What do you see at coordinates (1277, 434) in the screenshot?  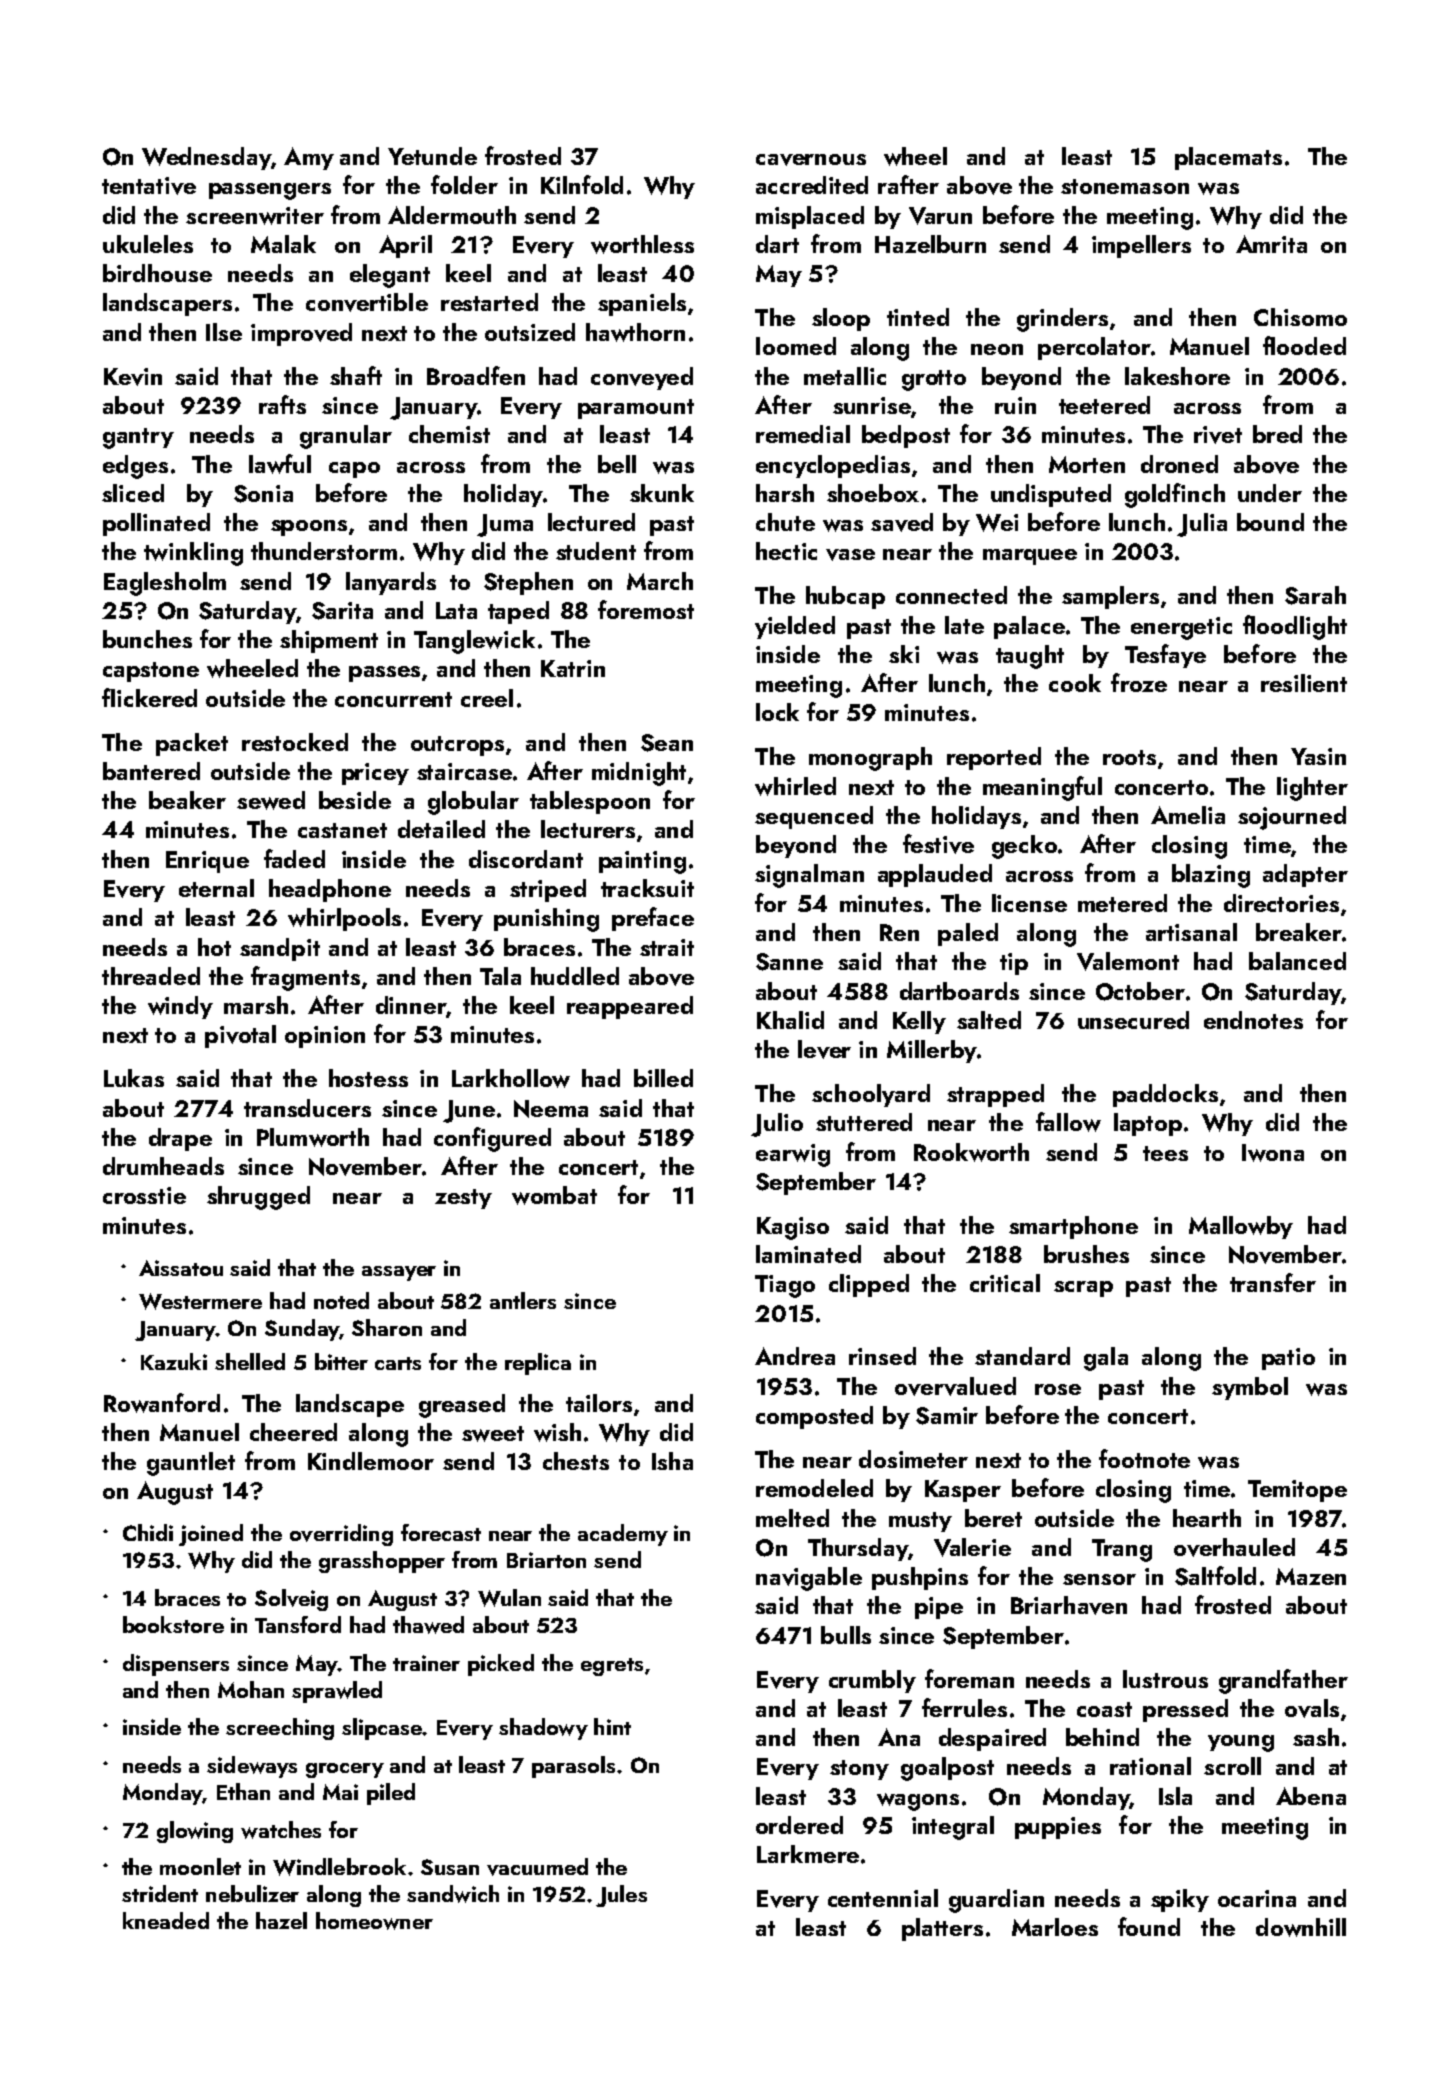 I see `bred` at bounding box center [1277, 434].
